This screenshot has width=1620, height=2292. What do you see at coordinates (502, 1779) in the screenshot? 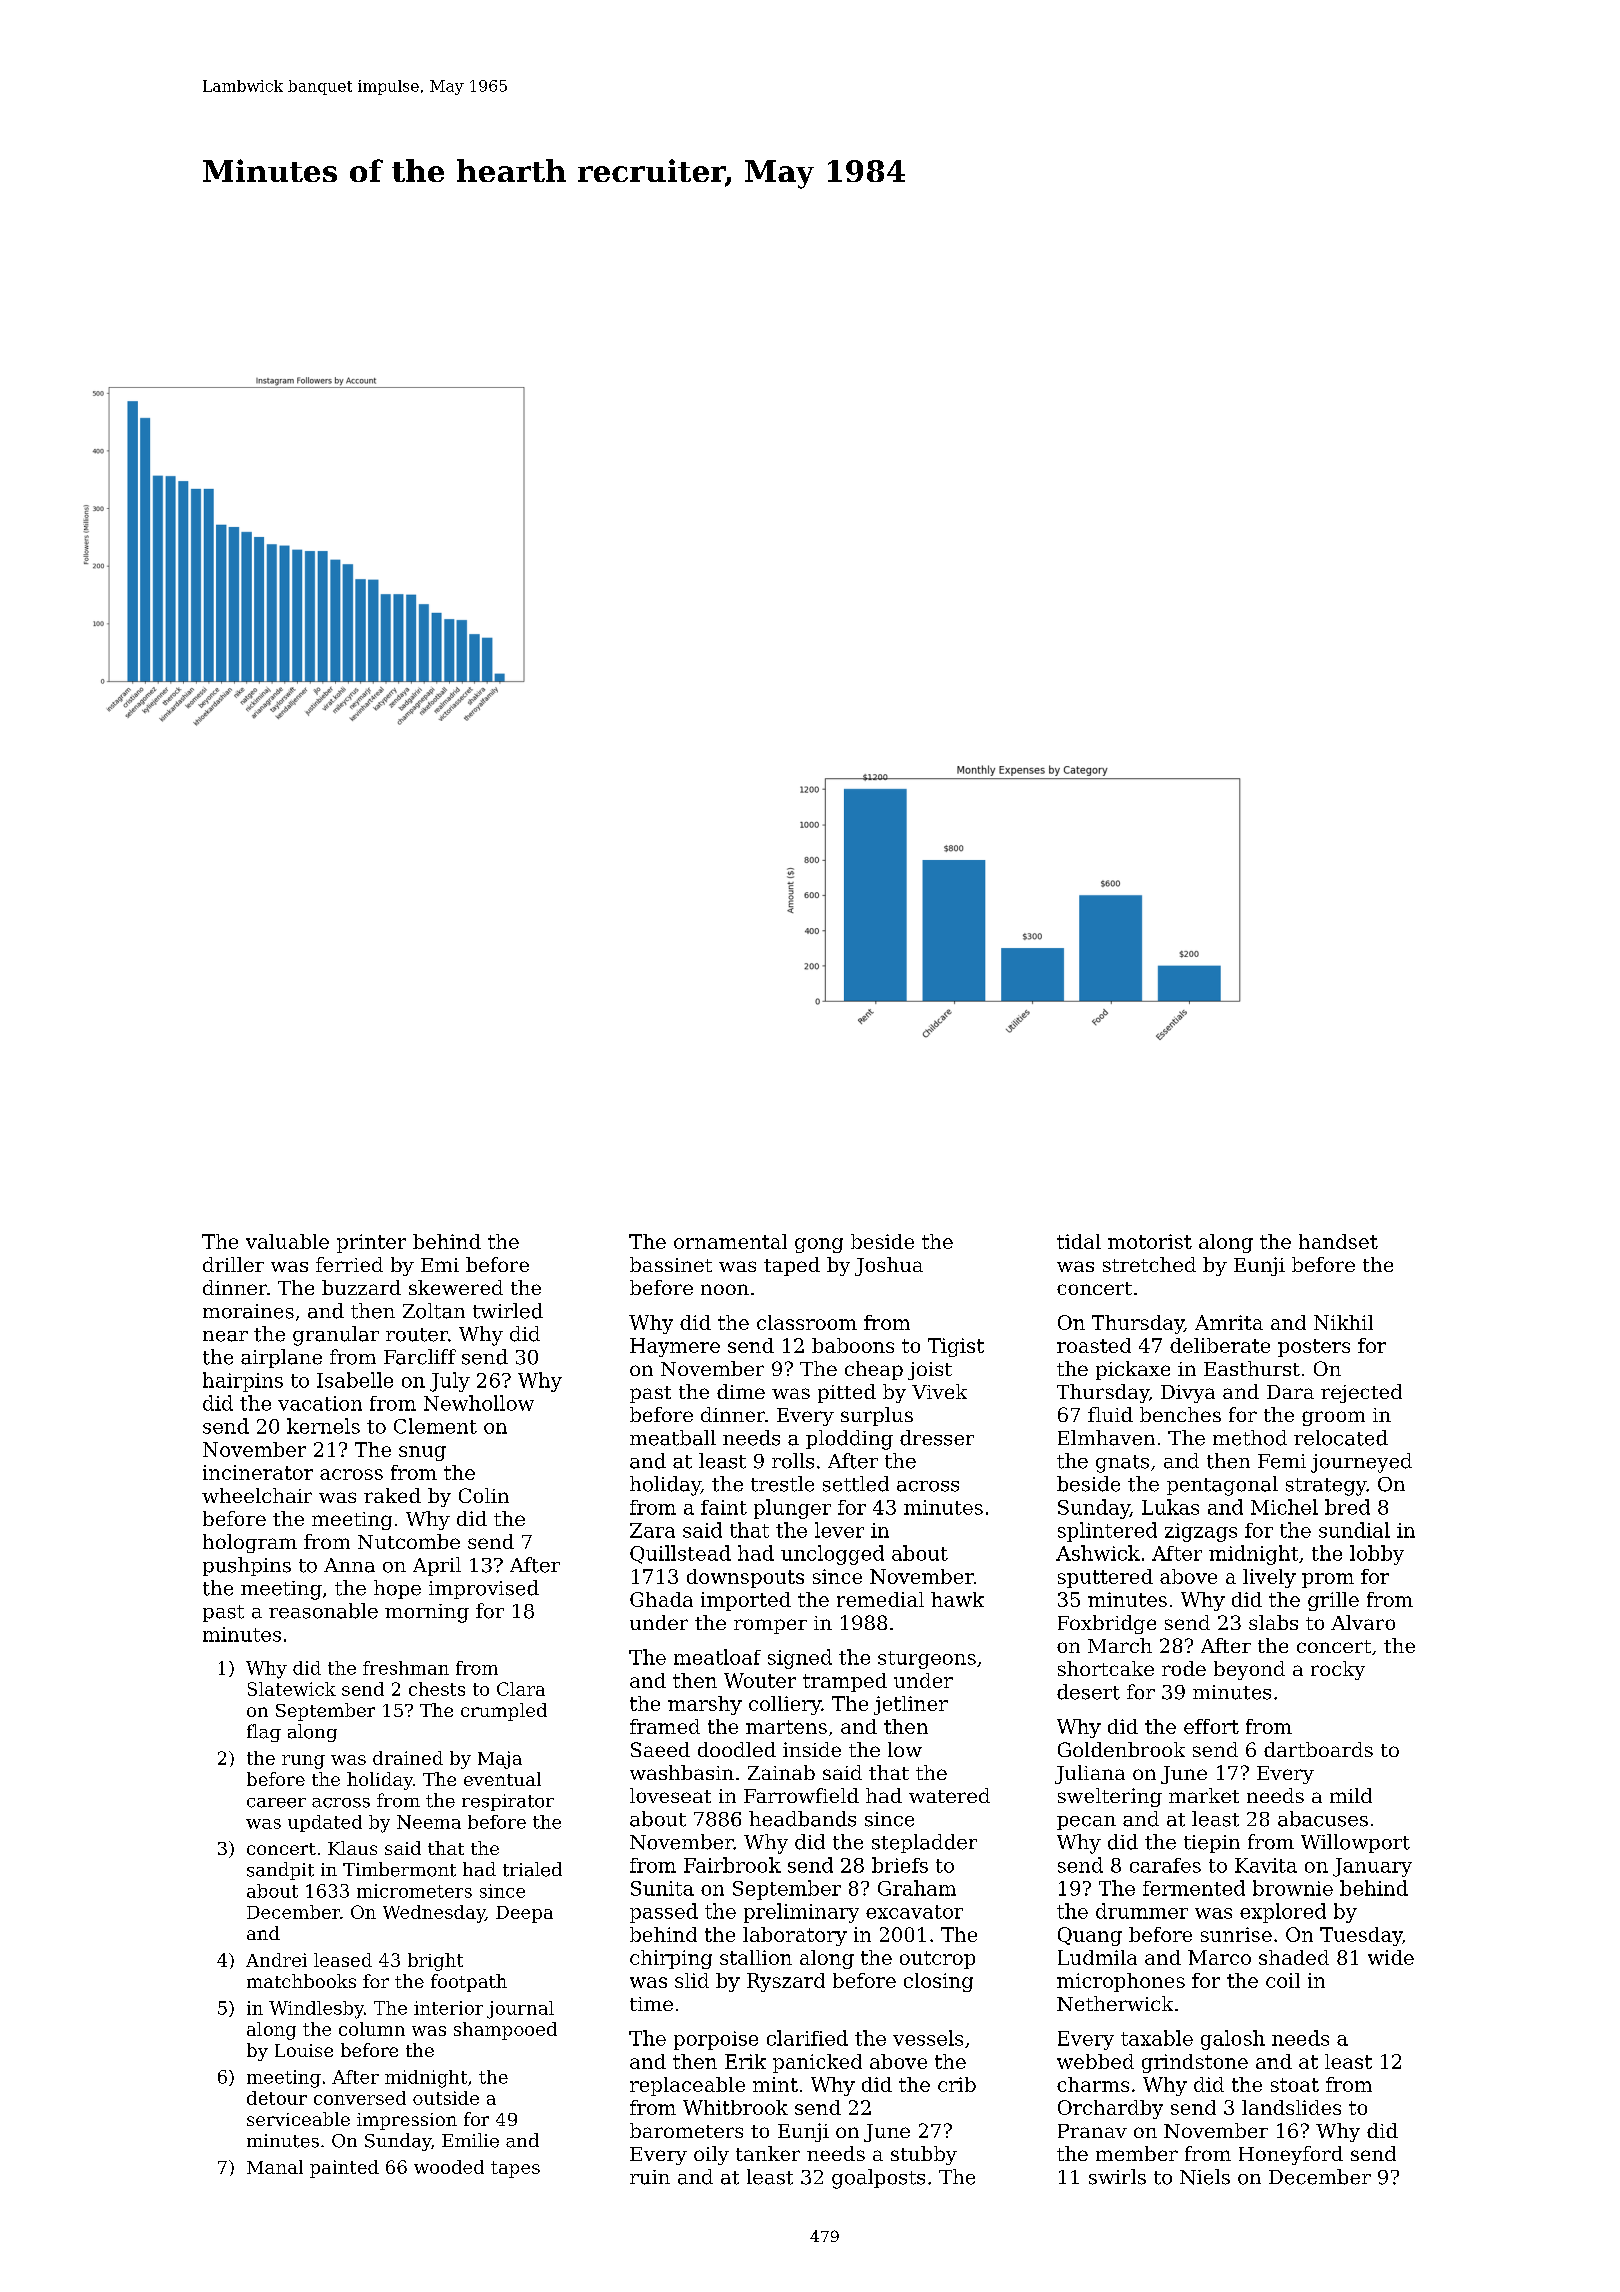
I see `eventual` at bounding box center [502, 1779].
